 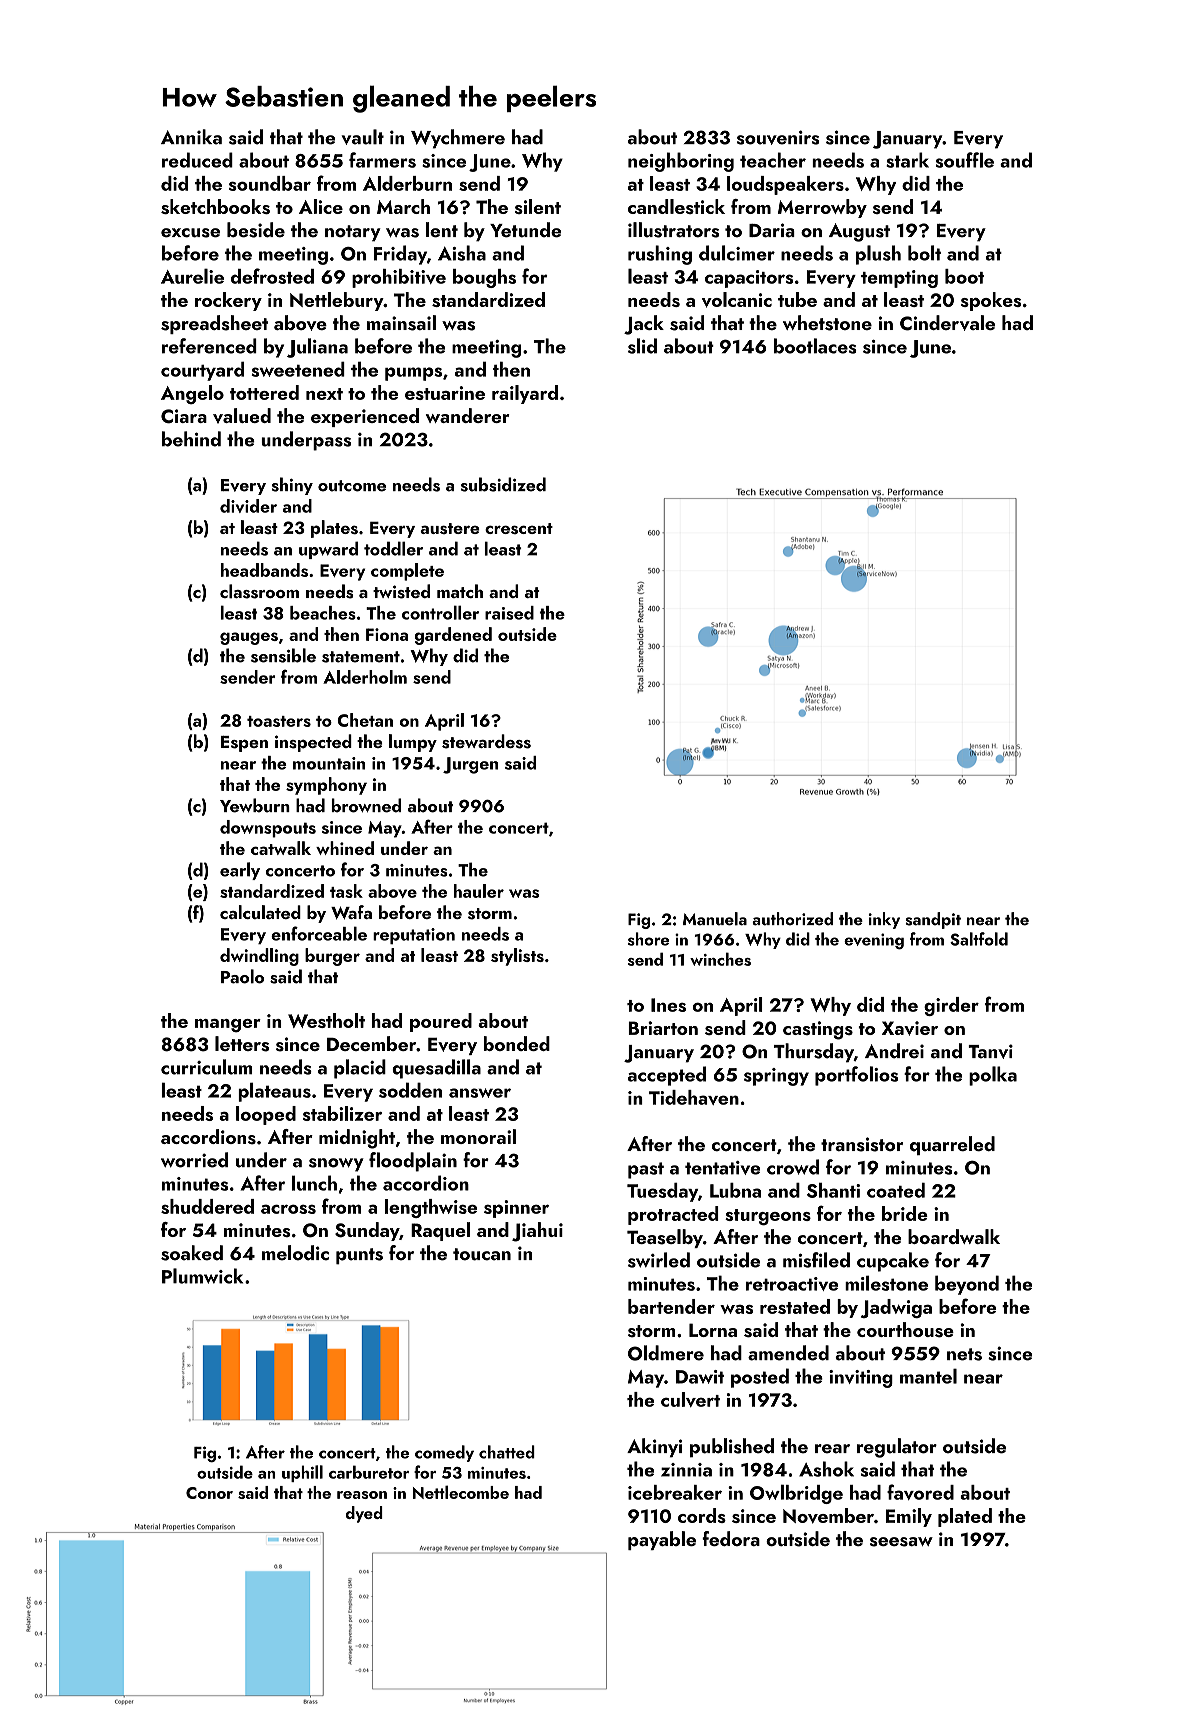 I want to click on Westholt, so click(x=326, y=1020).
